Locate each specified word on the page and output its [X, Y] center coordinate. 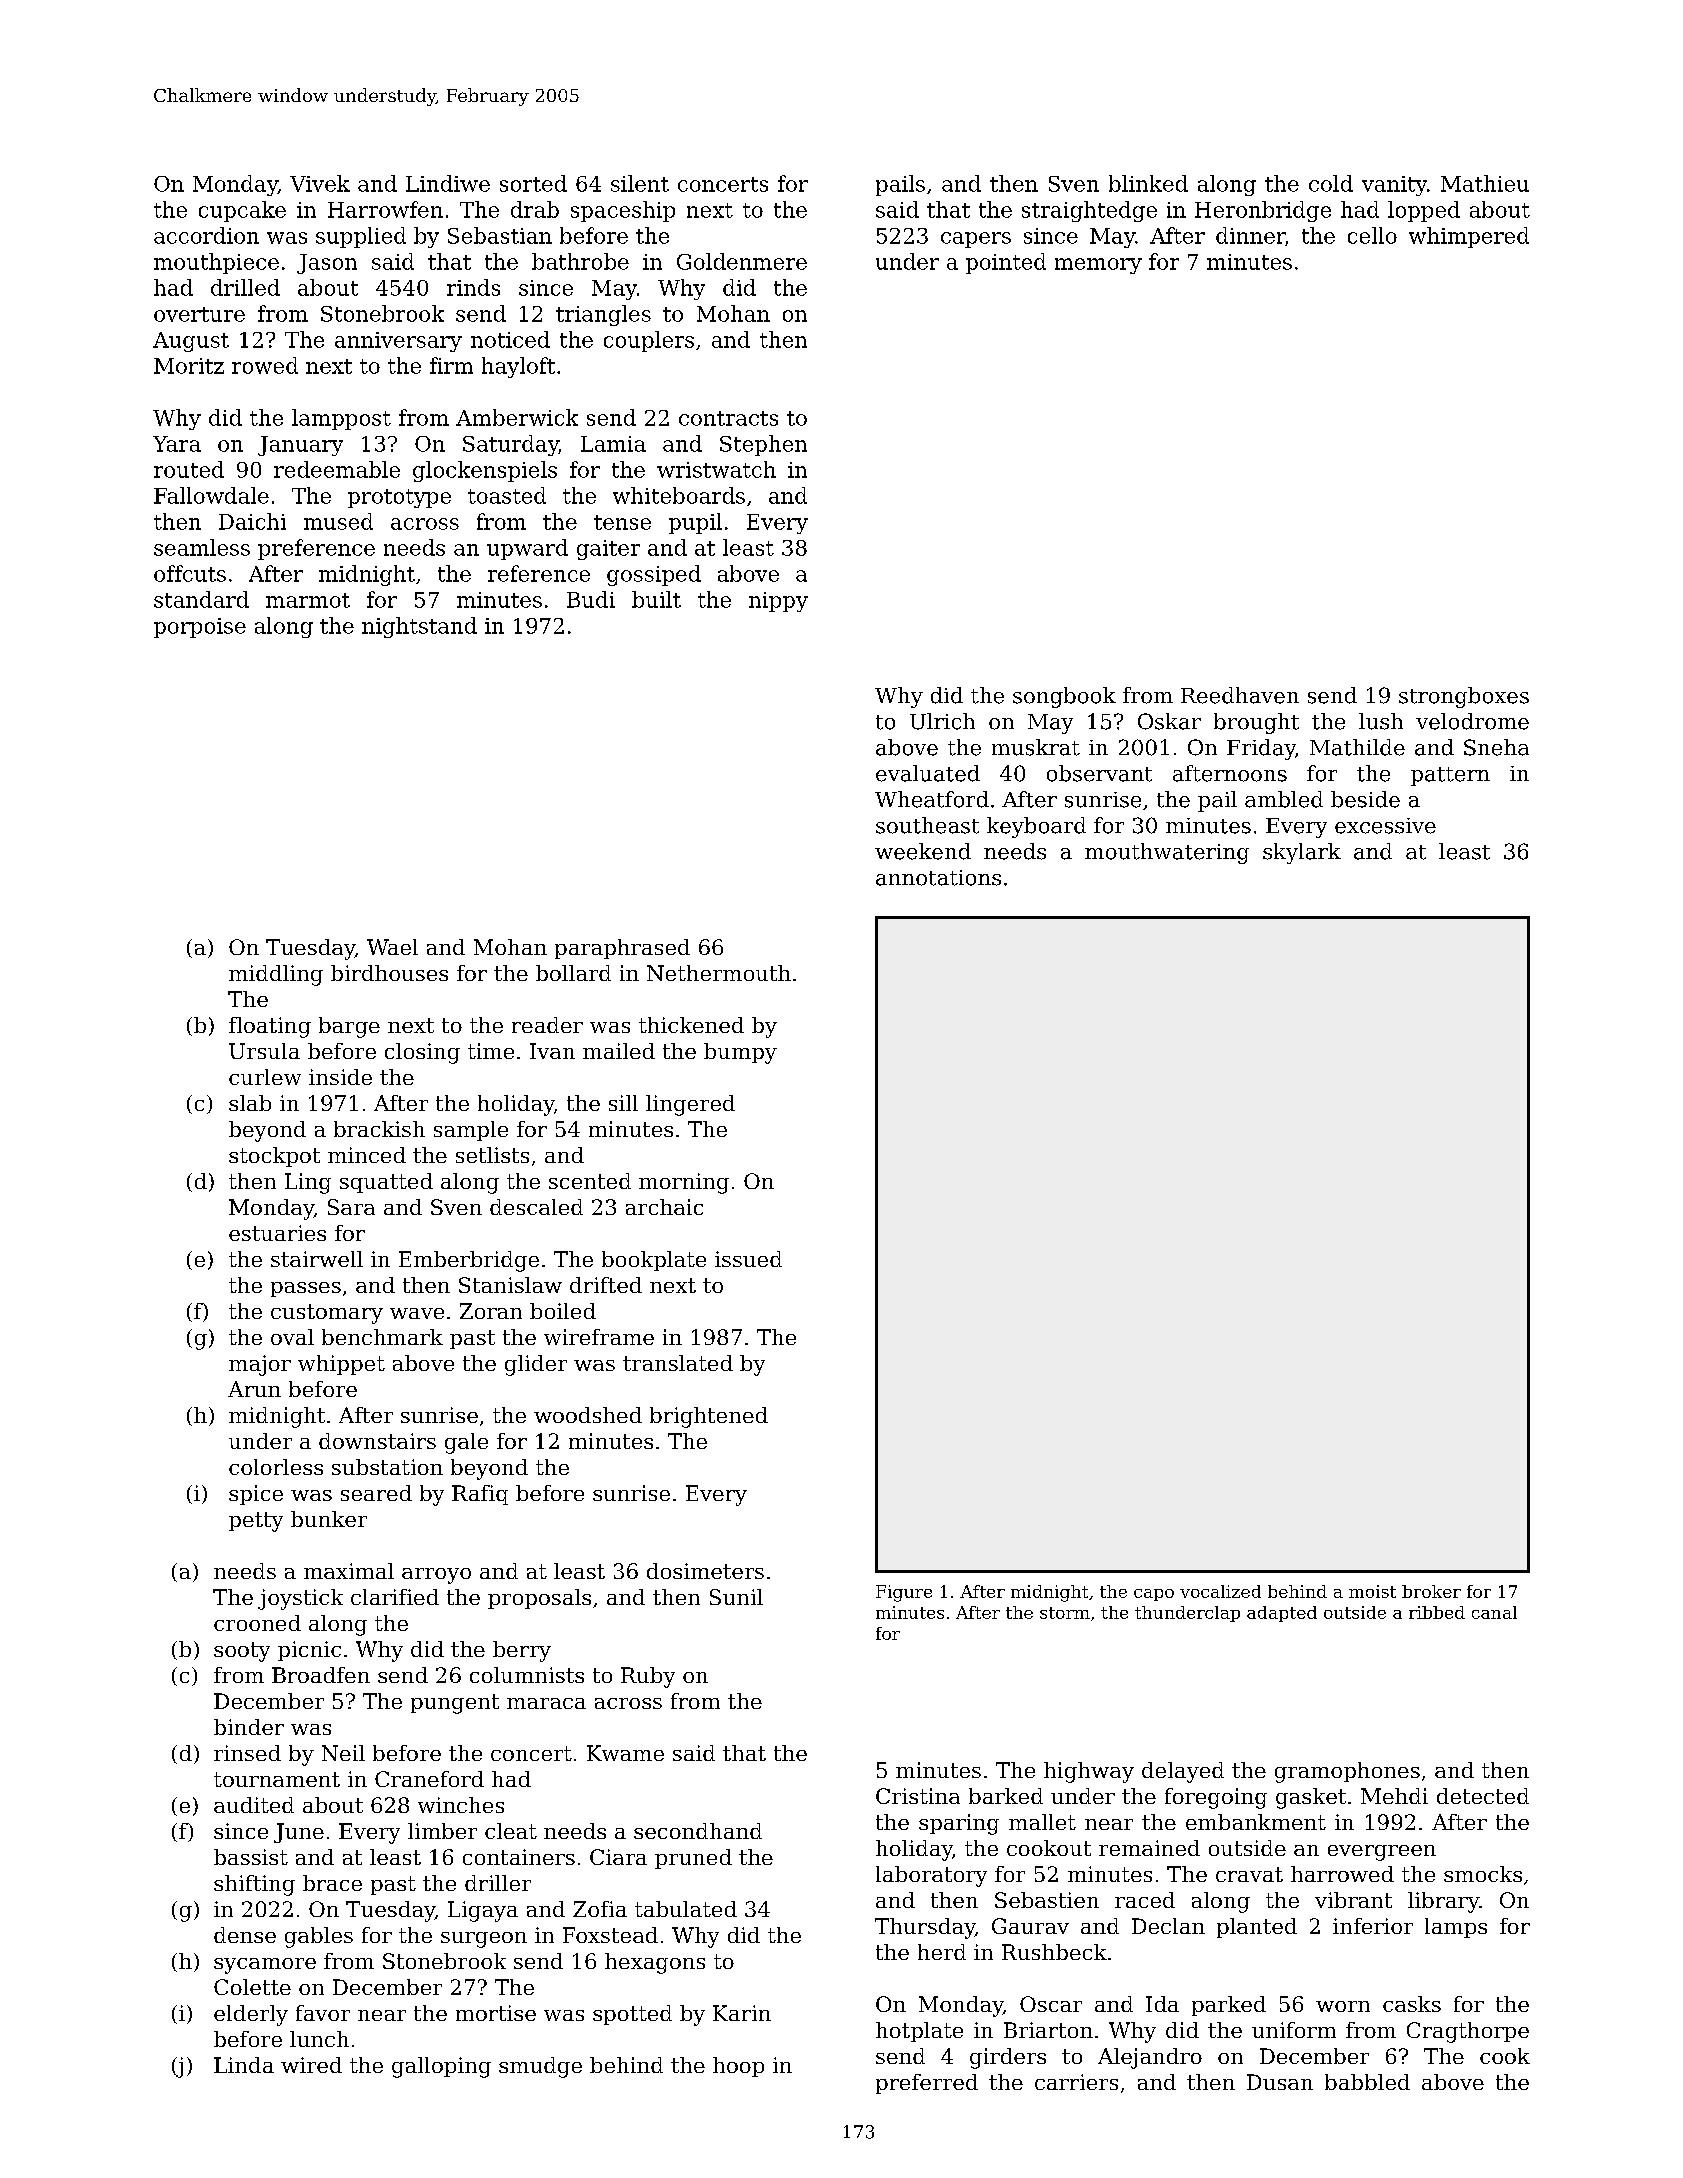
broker [1431, 1591]
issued [748, 1259]
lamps [1456, 1928]
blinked [1148, 183]
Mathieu [1485, 183]
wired [311, 2065]
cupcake [242, 211]
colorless [276, 1467]
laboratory [931, 1876]
